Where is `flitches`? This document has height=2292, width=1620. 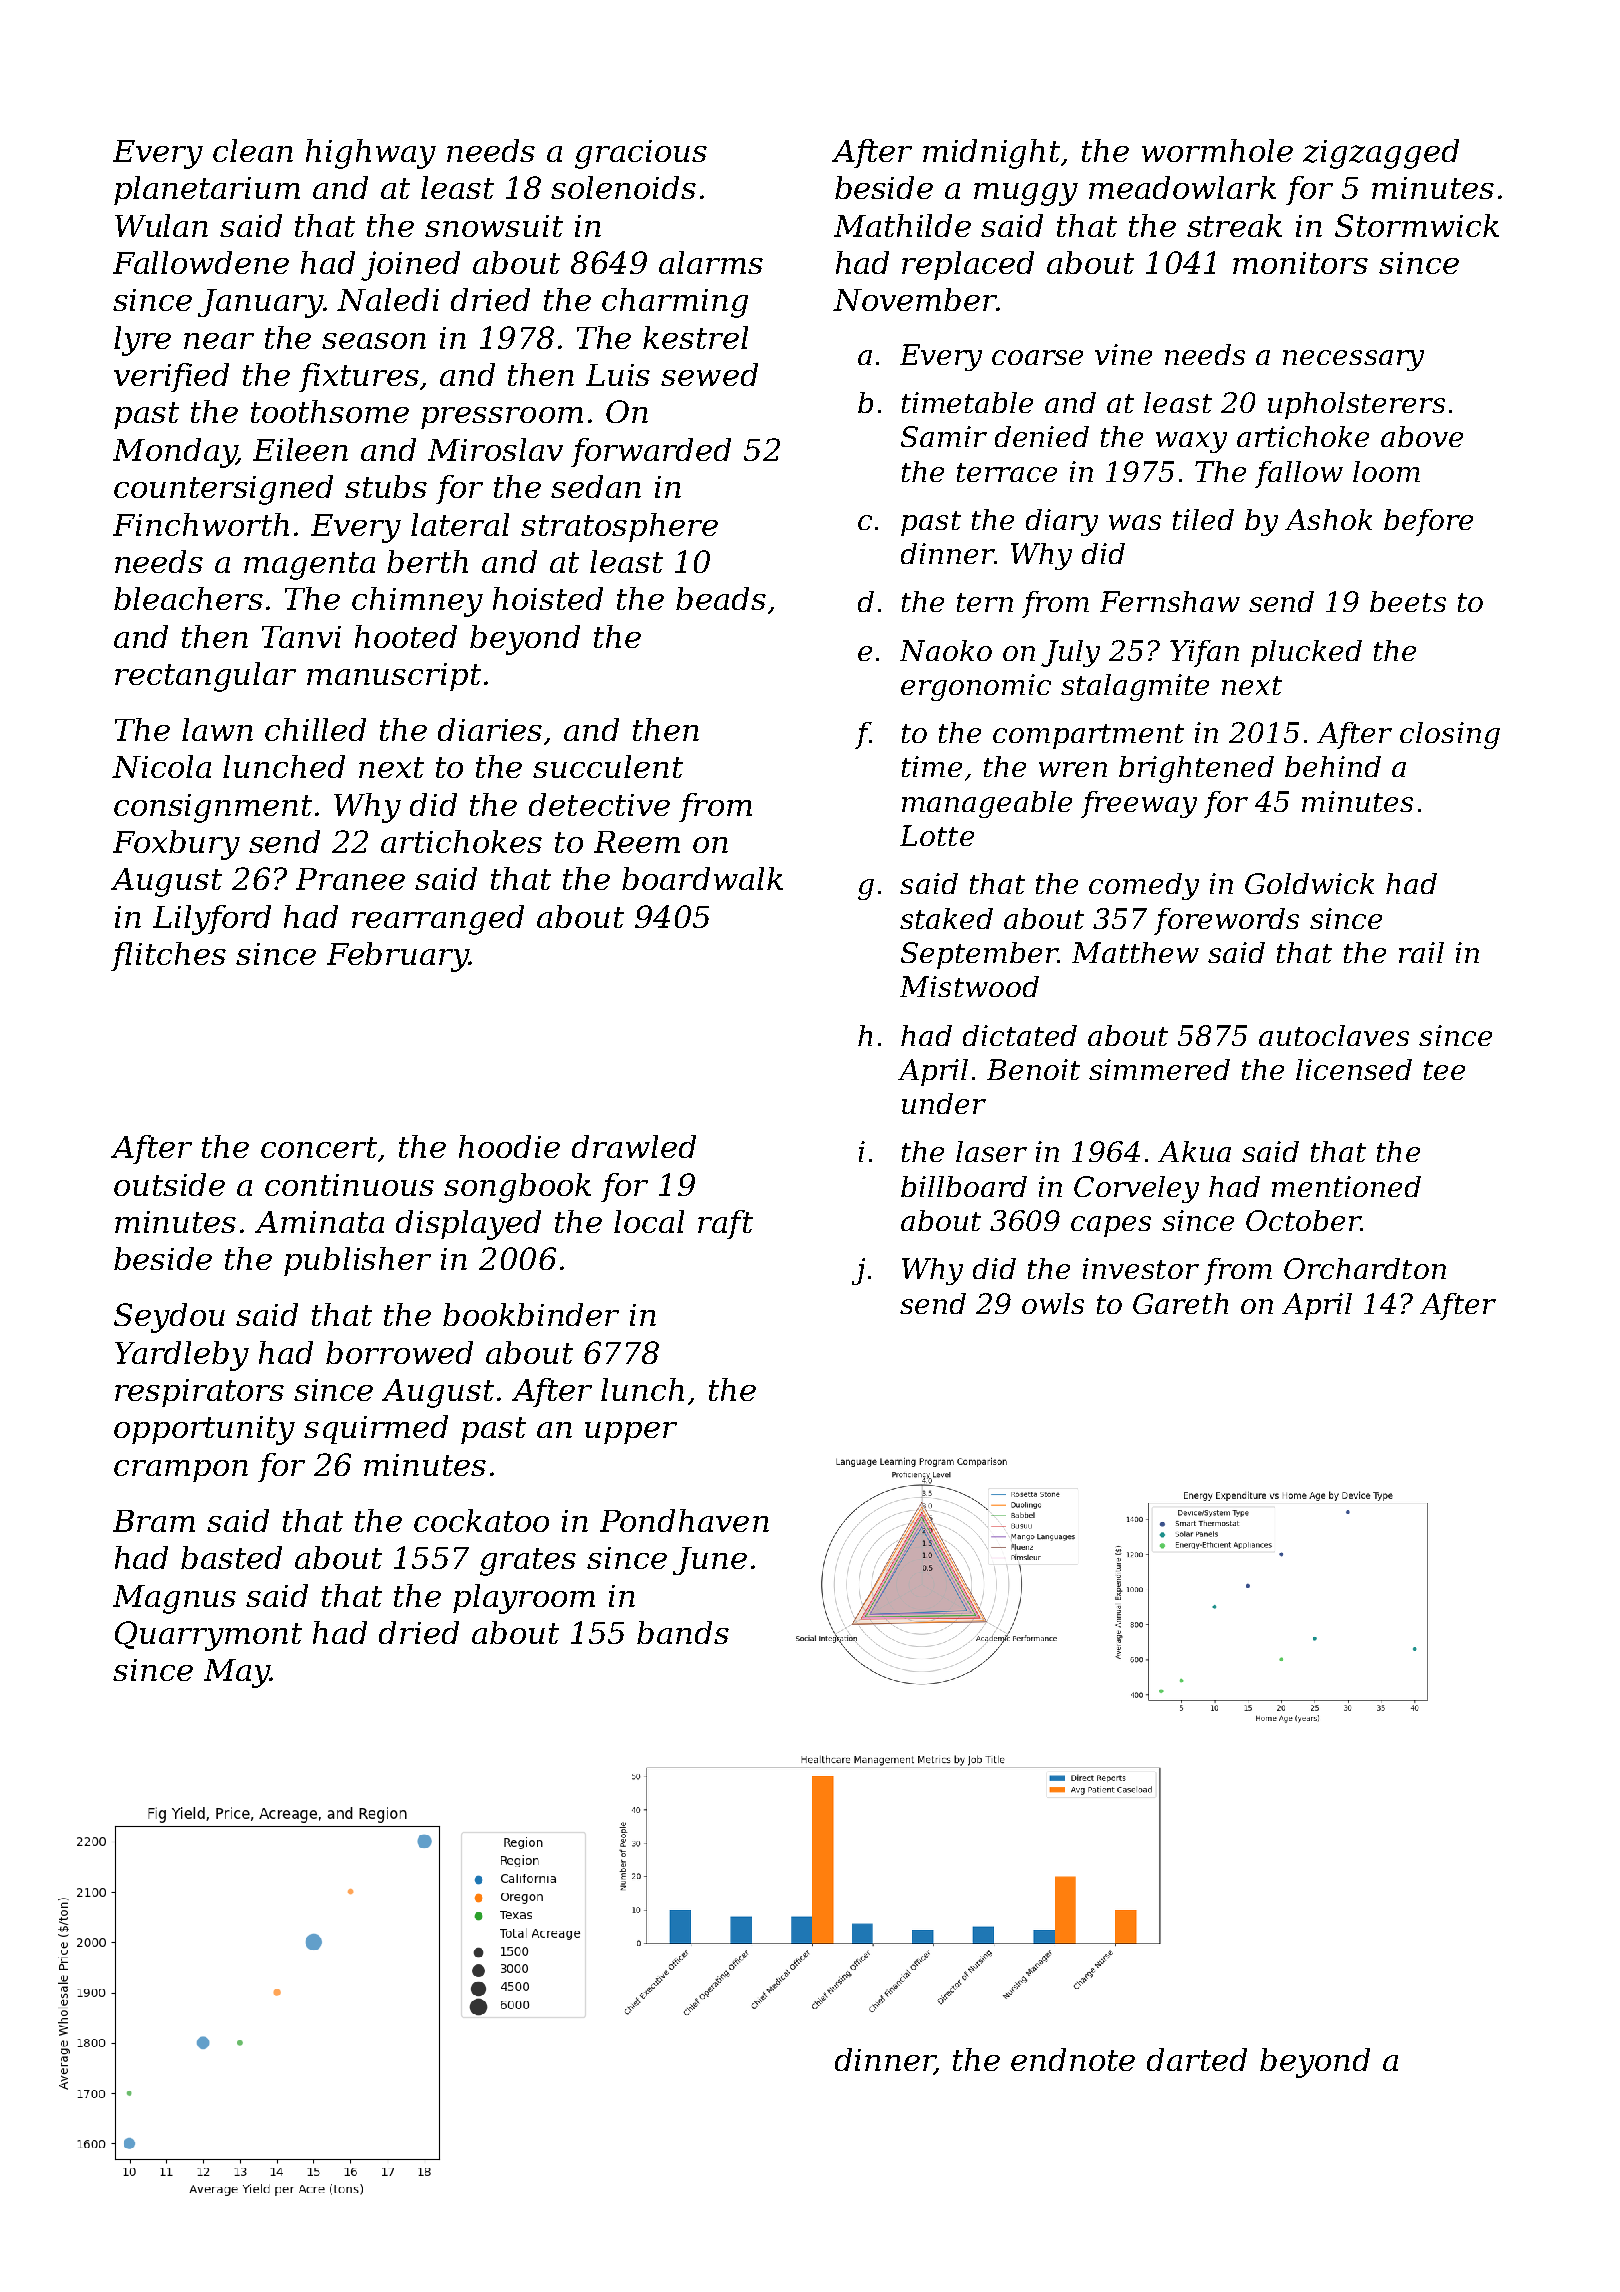 flitches is located at coordinates (168, 956).
